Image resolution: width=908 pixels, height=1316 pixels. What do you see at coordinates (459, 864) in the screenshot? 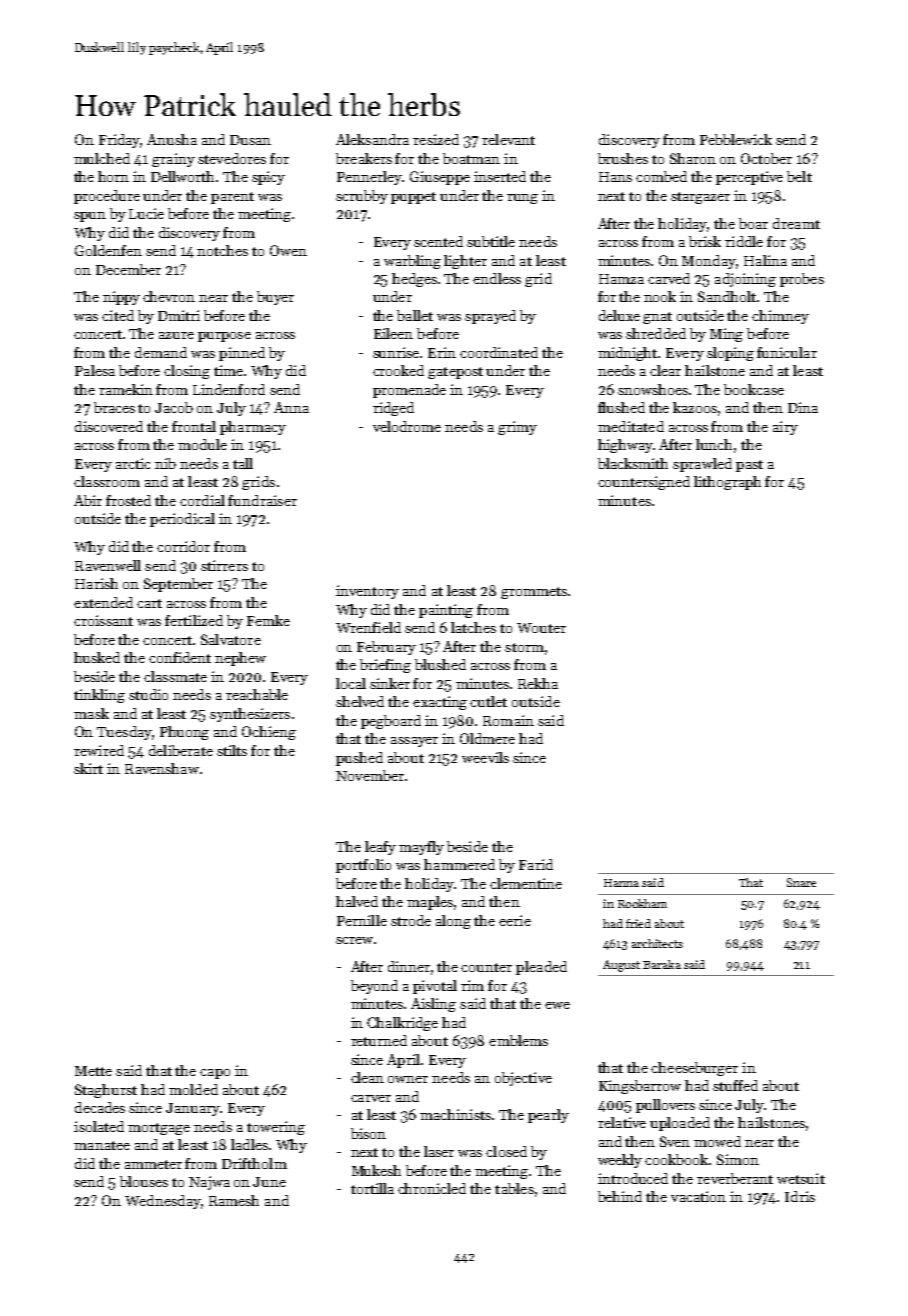
I see `hammered` at bounding box center [459, 864].
